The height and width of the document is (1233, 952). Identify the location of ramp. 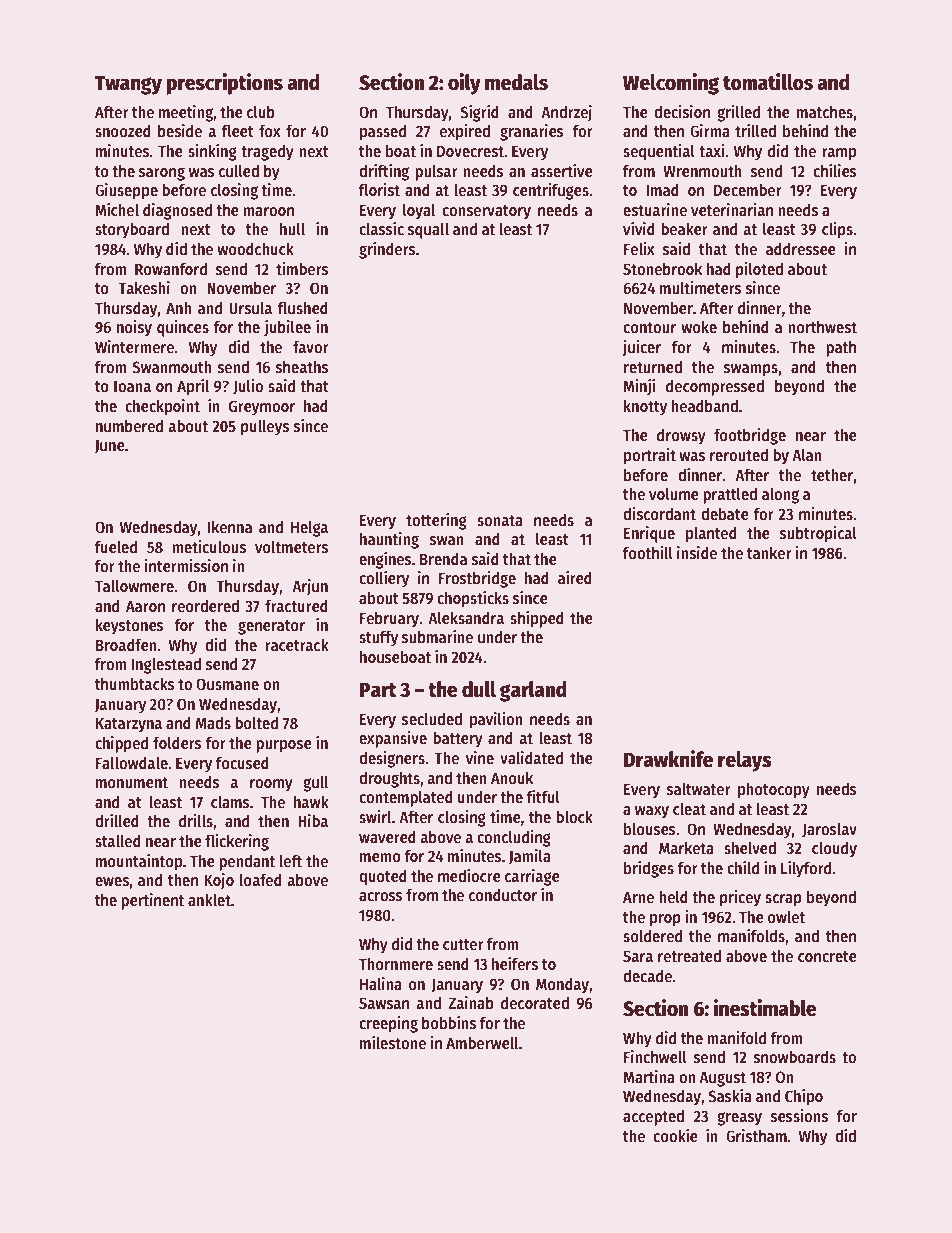
(839, 154).
